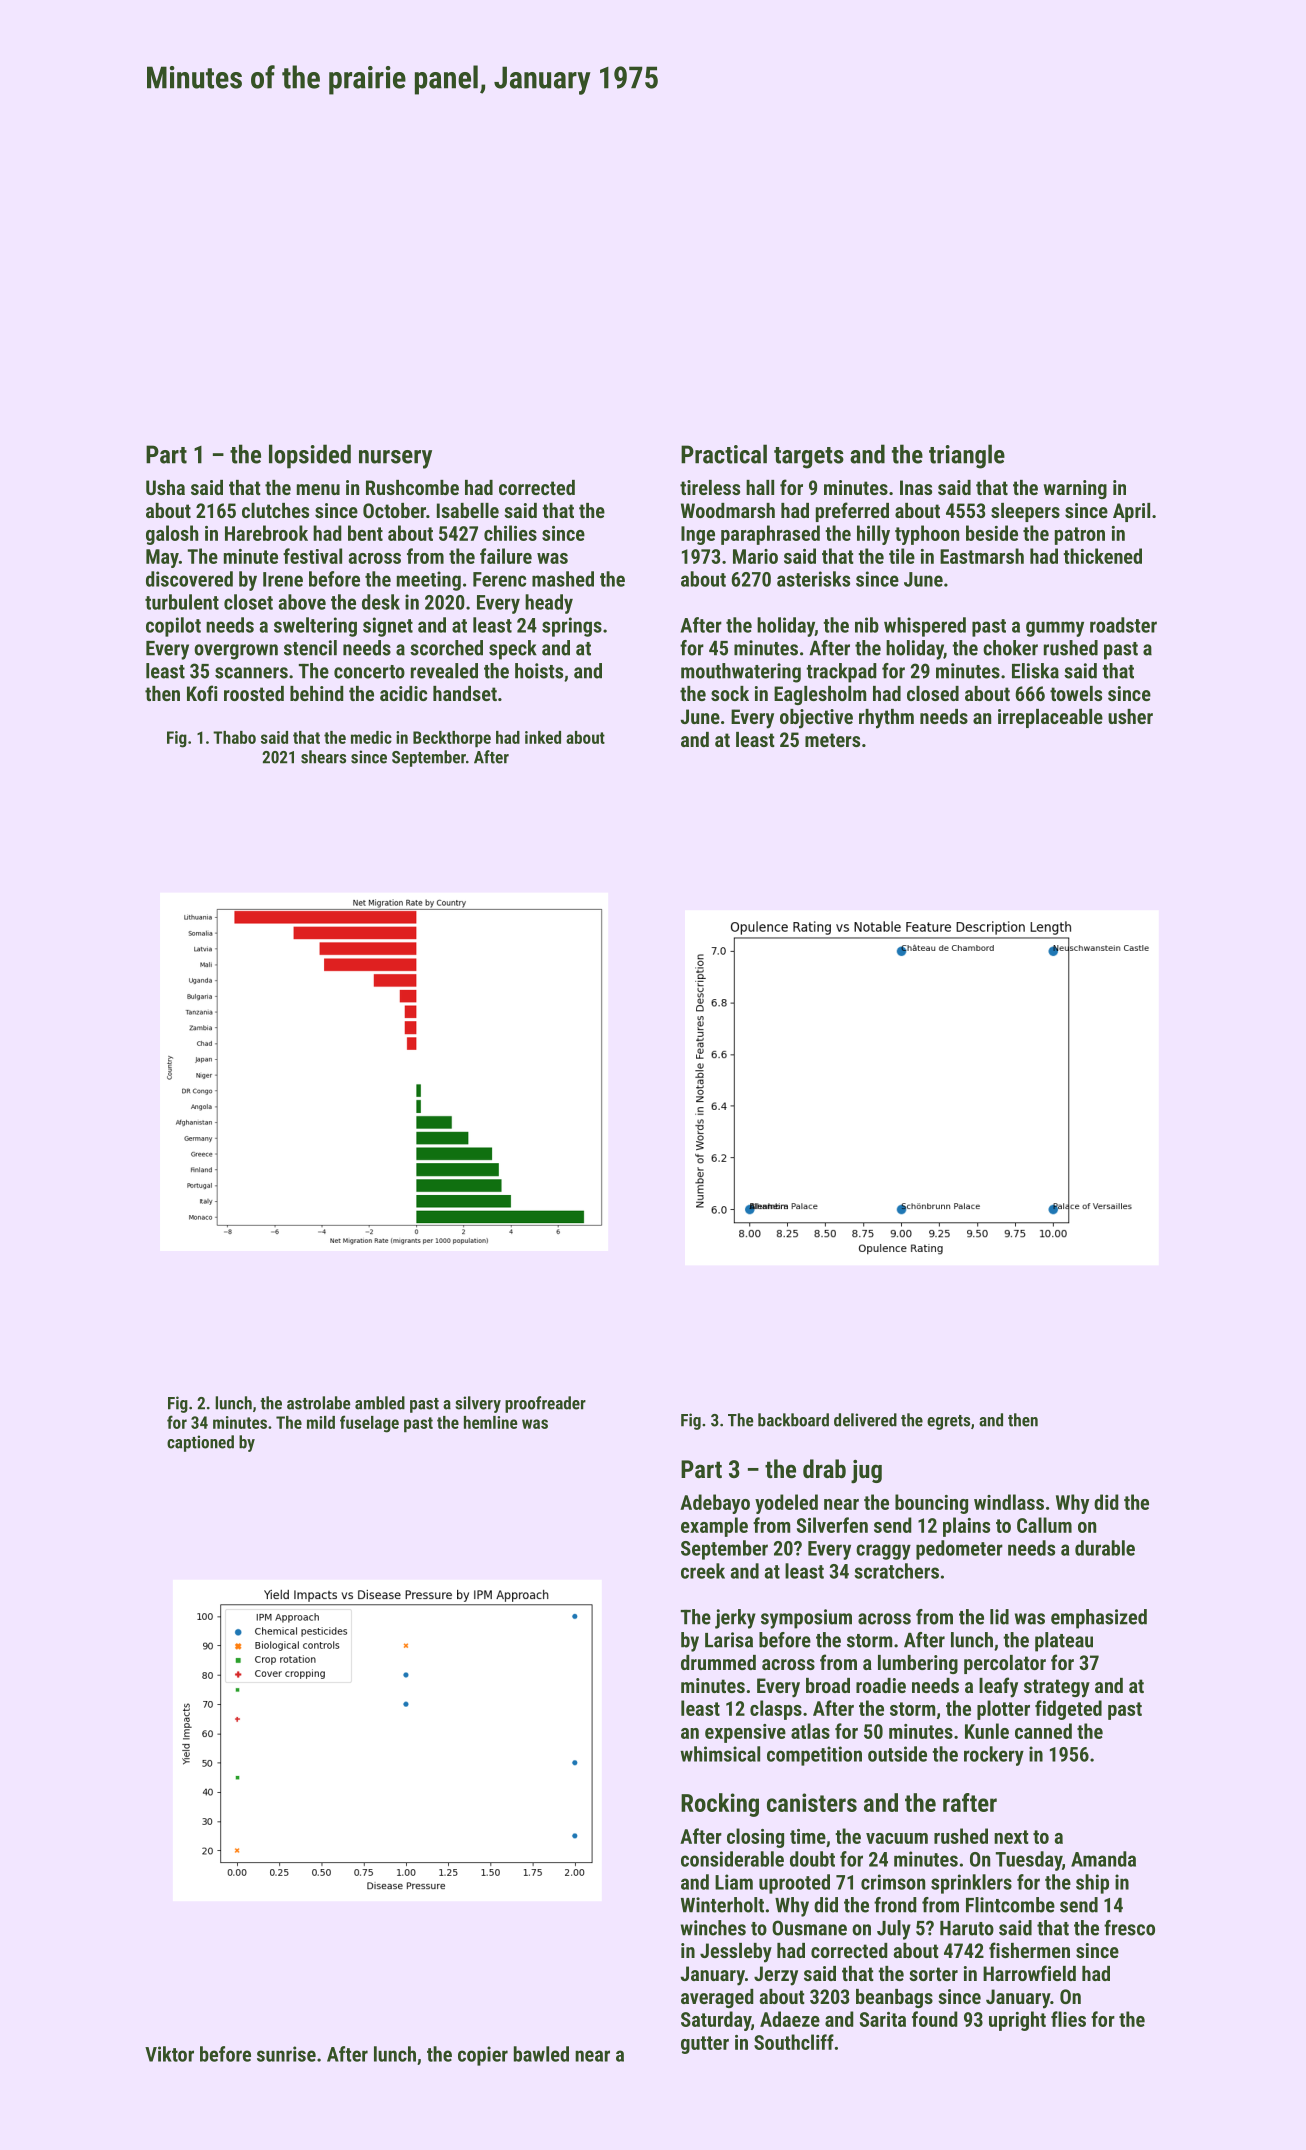 Image resolution: width=1306 pixels, height=2150 pixels. Describe the element at coordinates (403, 693) in the screenshot. I see `acidic` at that location.
